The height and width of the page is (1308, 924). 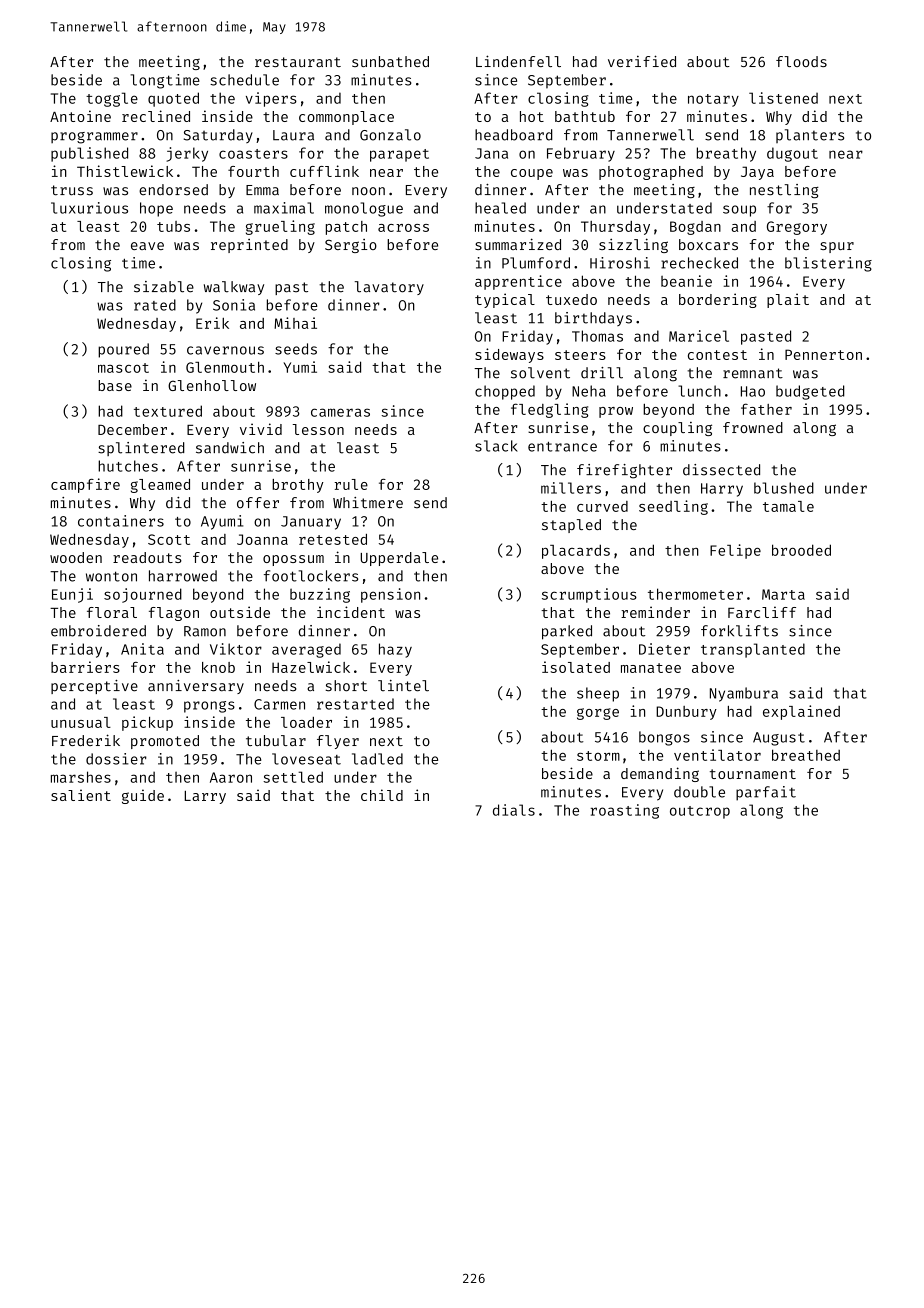 I want to click on storm, so click(x=598, y=756).
